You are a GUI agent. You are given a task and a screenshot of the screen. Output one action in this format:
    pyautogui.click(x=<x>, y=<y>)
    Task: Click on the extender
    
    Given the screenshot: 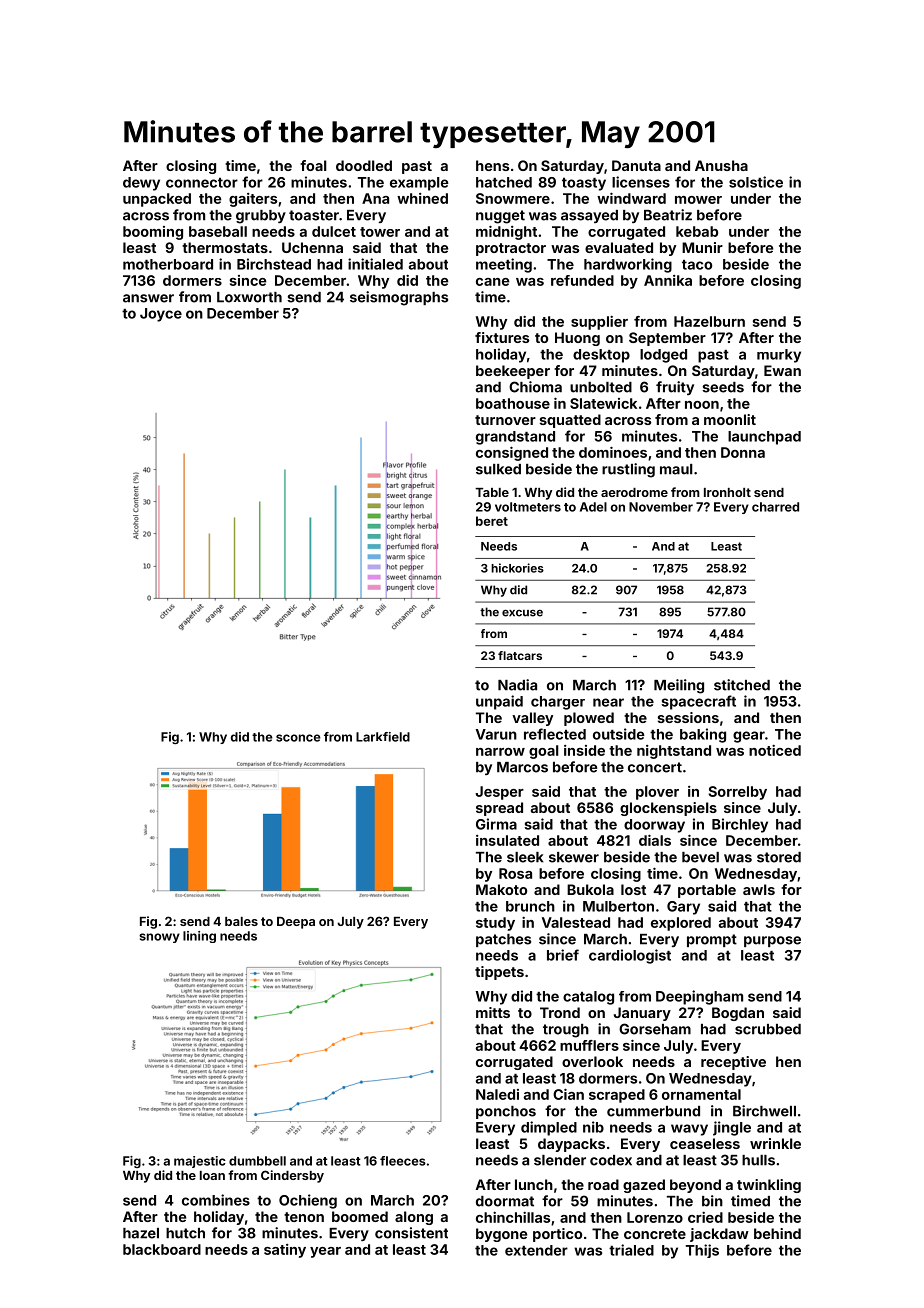 What is the action you would take?
    pyautogui.click(x=536, y=1250)
